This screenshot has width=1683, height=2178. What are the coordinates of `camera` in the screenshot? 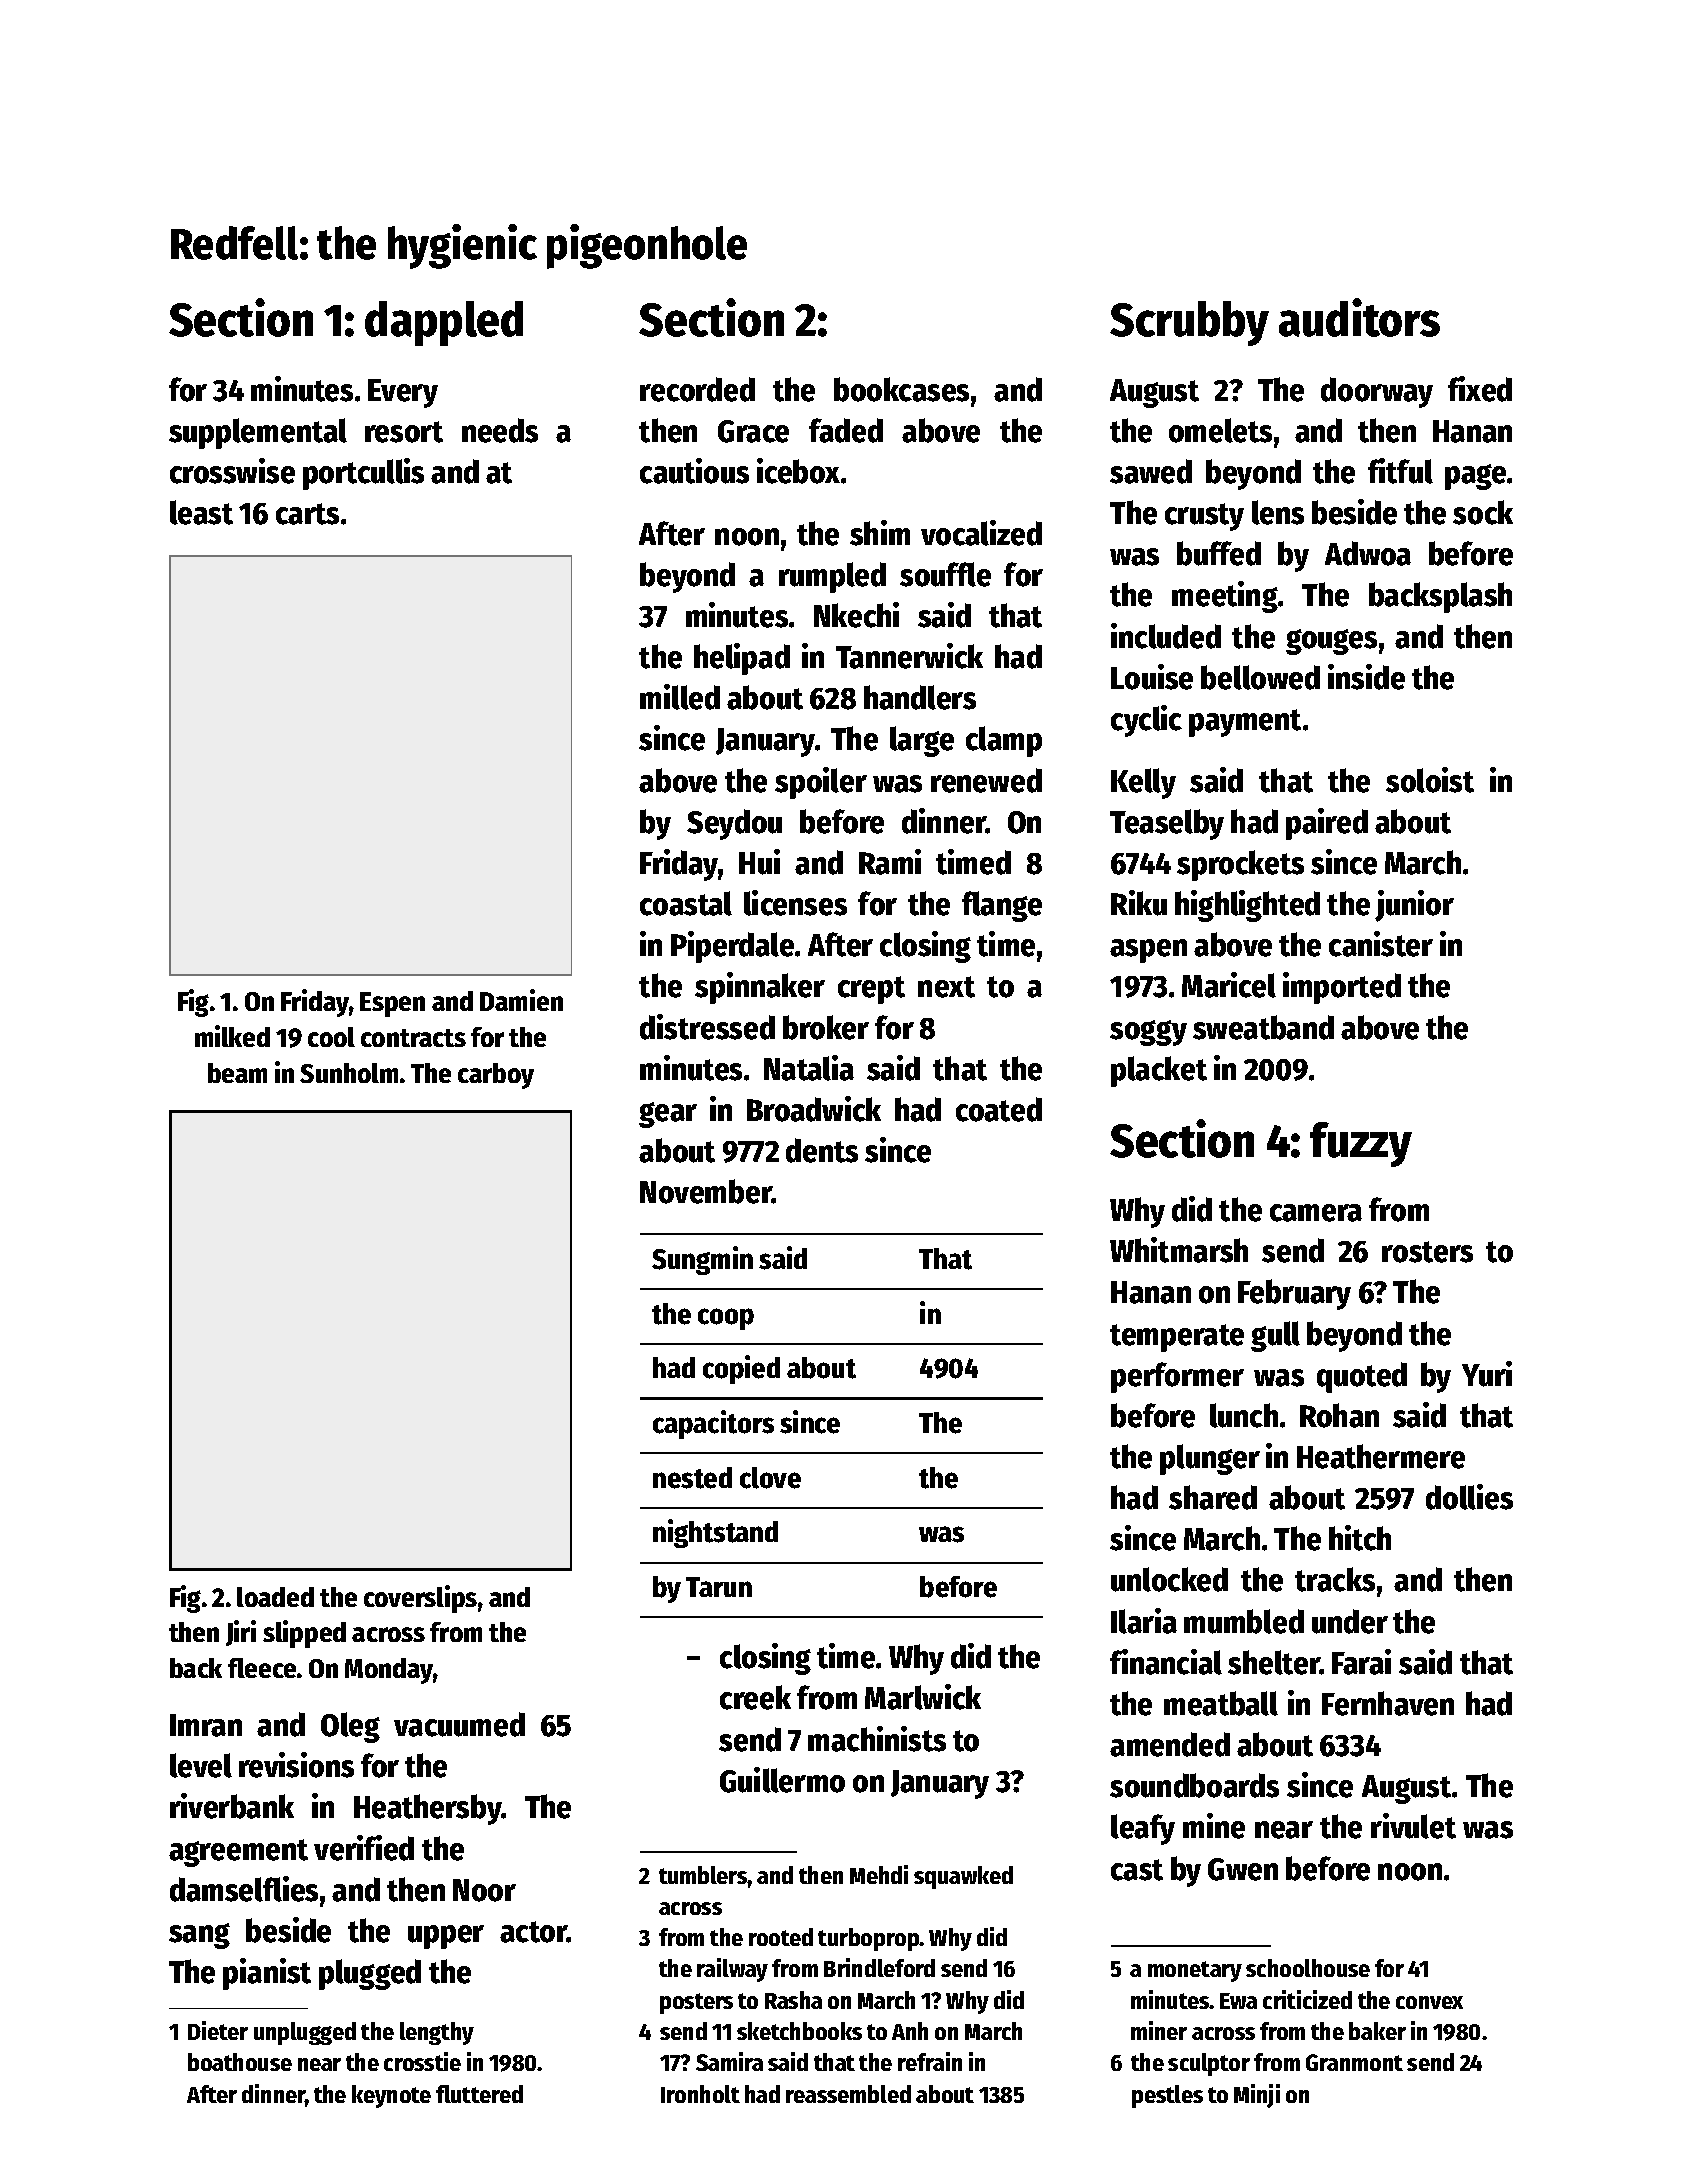 It's located at (1316, 1213).
